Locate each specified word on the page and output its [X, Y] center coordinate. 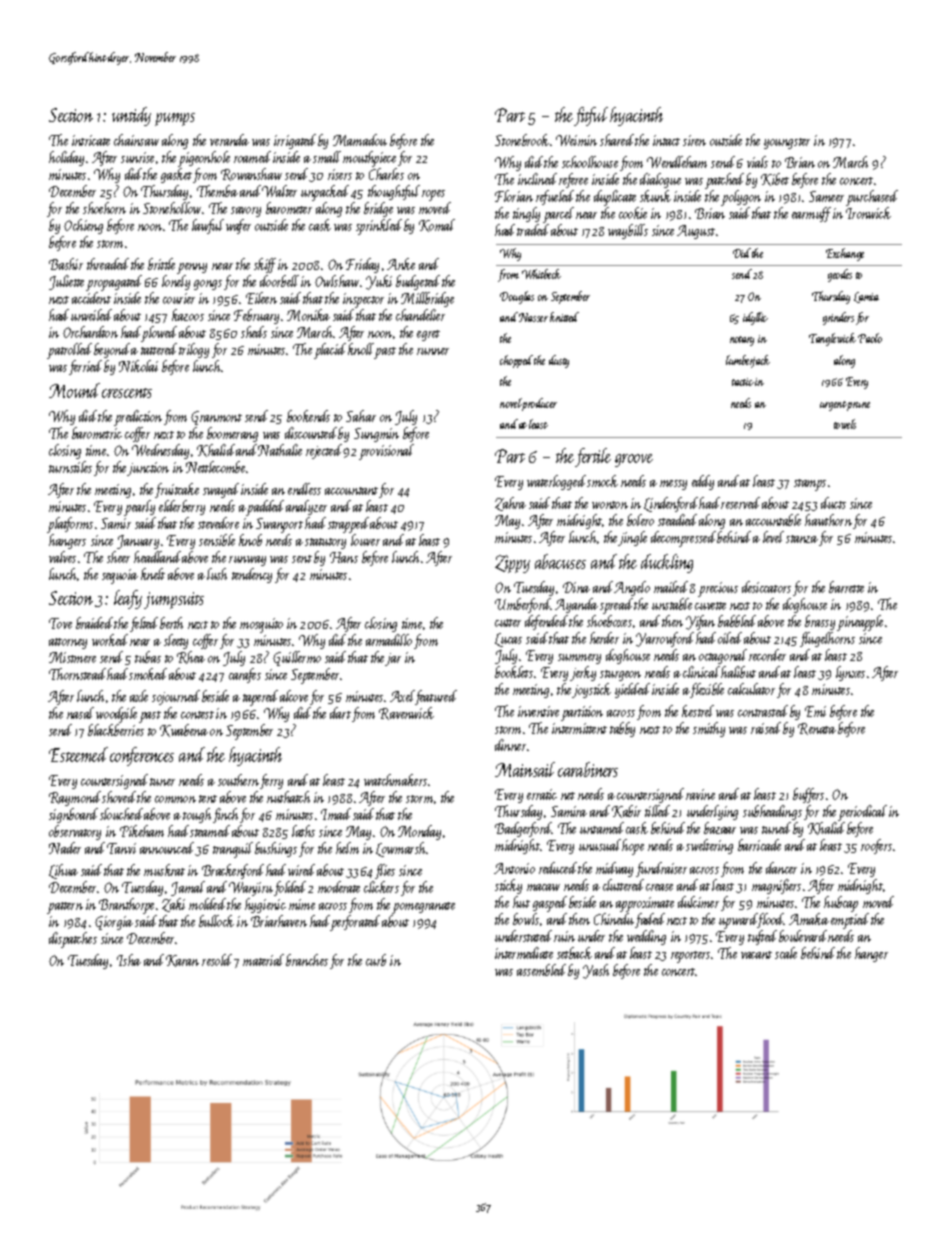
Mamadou [360, 140]
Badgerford [523, 829]
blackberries [116, 730]
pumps [175, 119]
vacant [756, 955]
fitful [591, 116]
